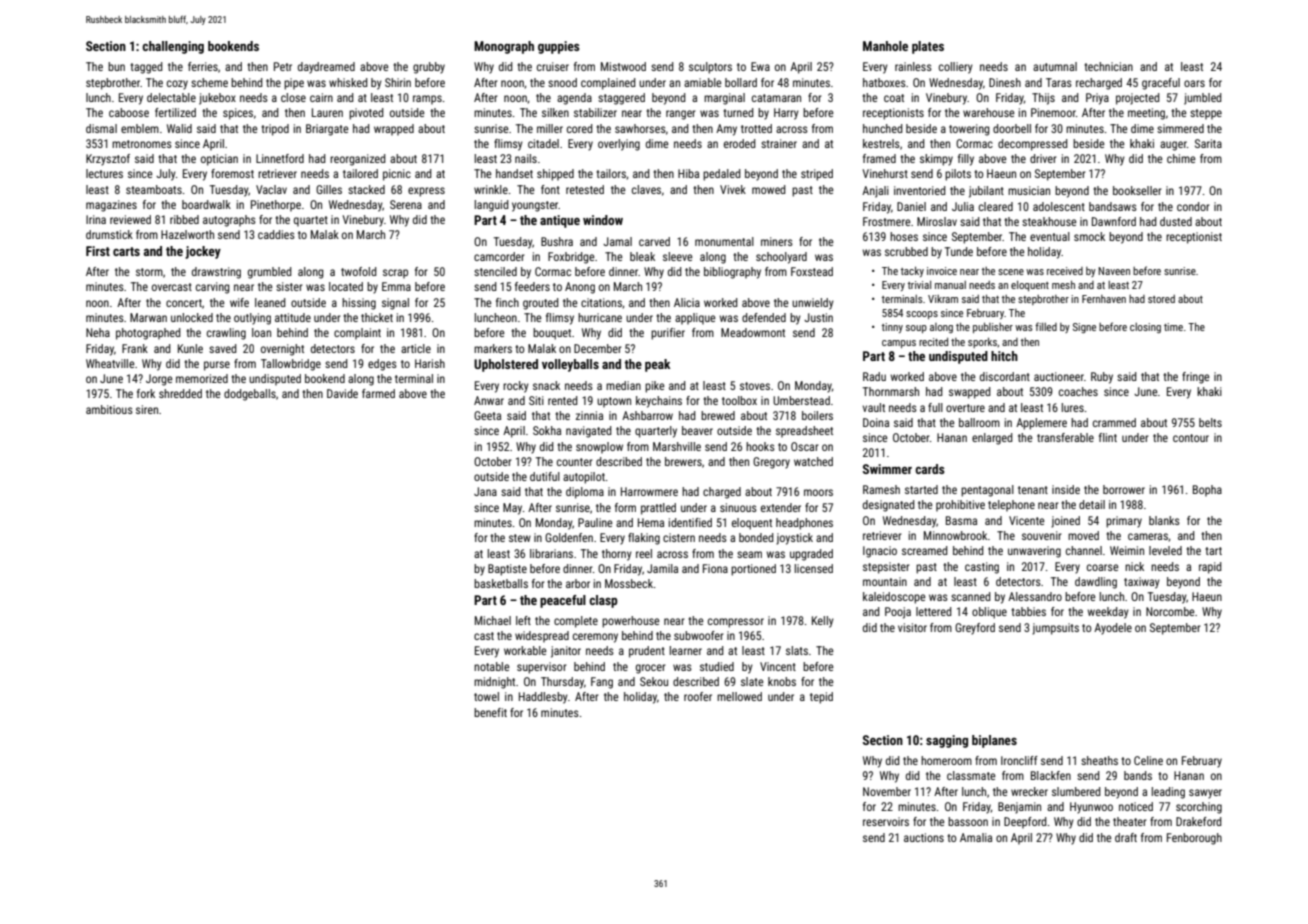 The image size is (1308, 924). Describe the element at coordinates (555, 112) in the document. I see `silken` at that location.
